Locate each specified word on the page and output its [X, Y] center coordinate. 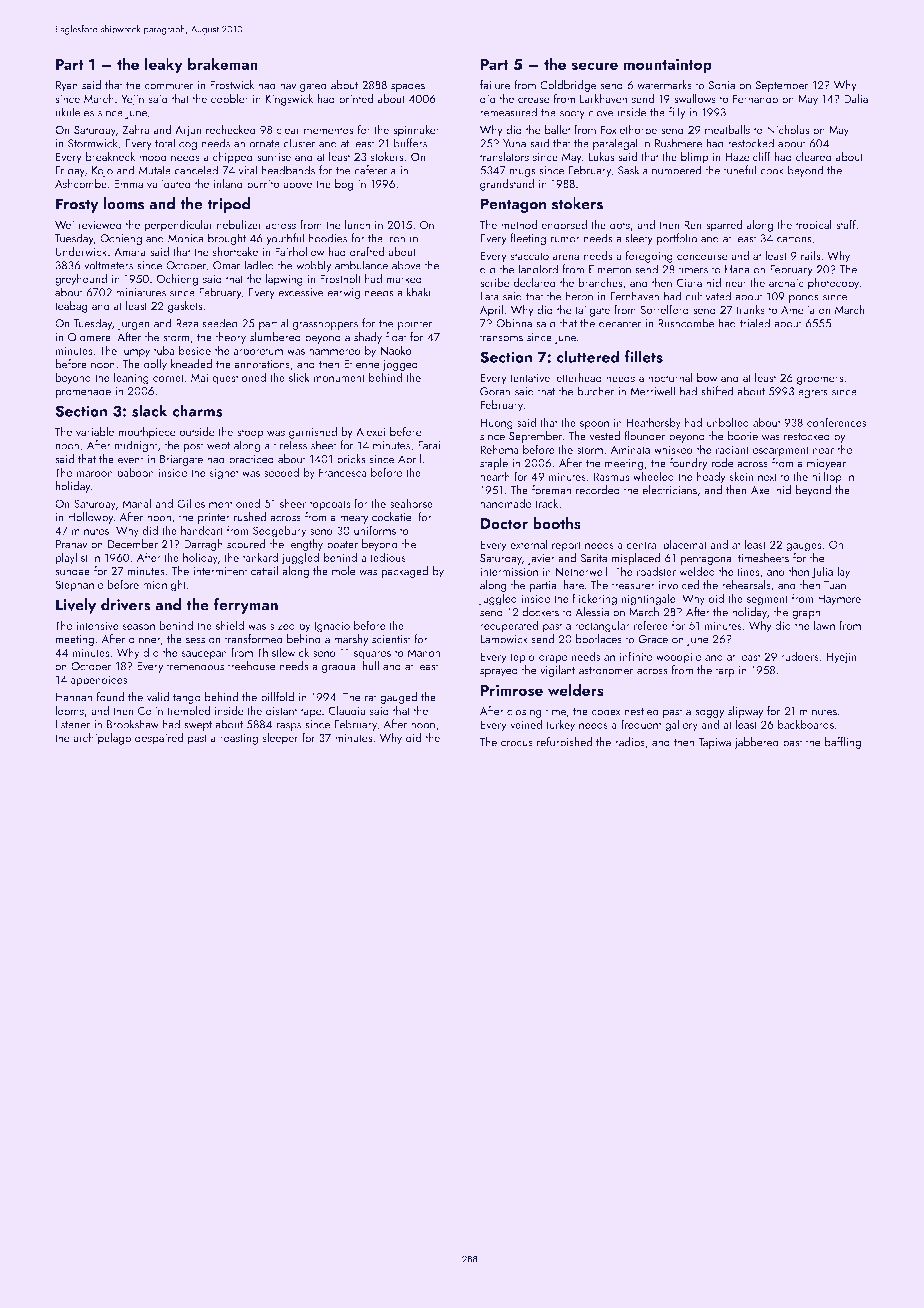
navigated [303, 86]
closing [524, 712]
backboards [806, 724]
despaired [159, 739]
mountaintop [668, 66]
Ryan [67, 86]
